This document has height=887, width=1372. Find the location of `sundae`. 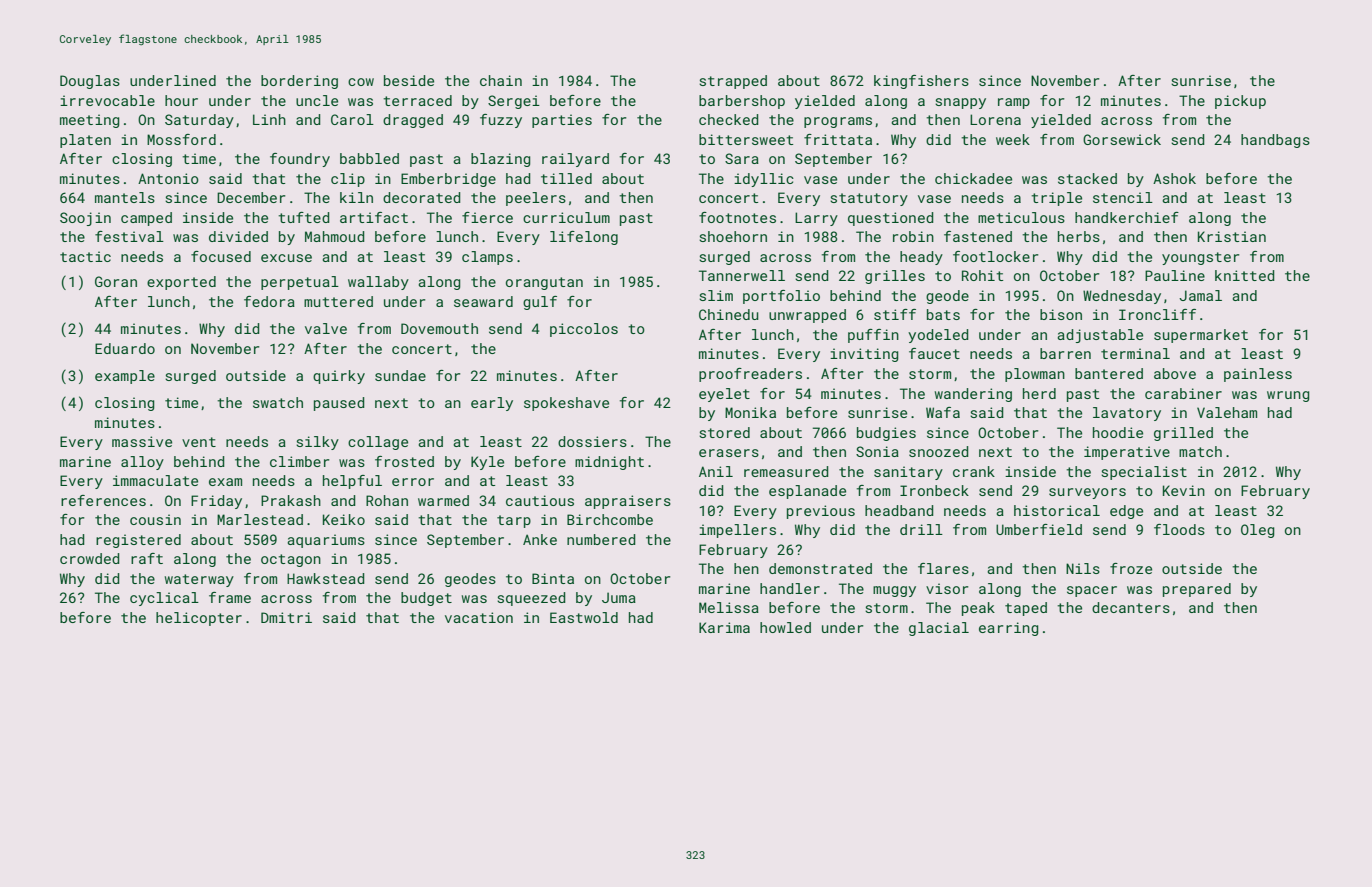

sundae is located at coordinates (400, 375).
